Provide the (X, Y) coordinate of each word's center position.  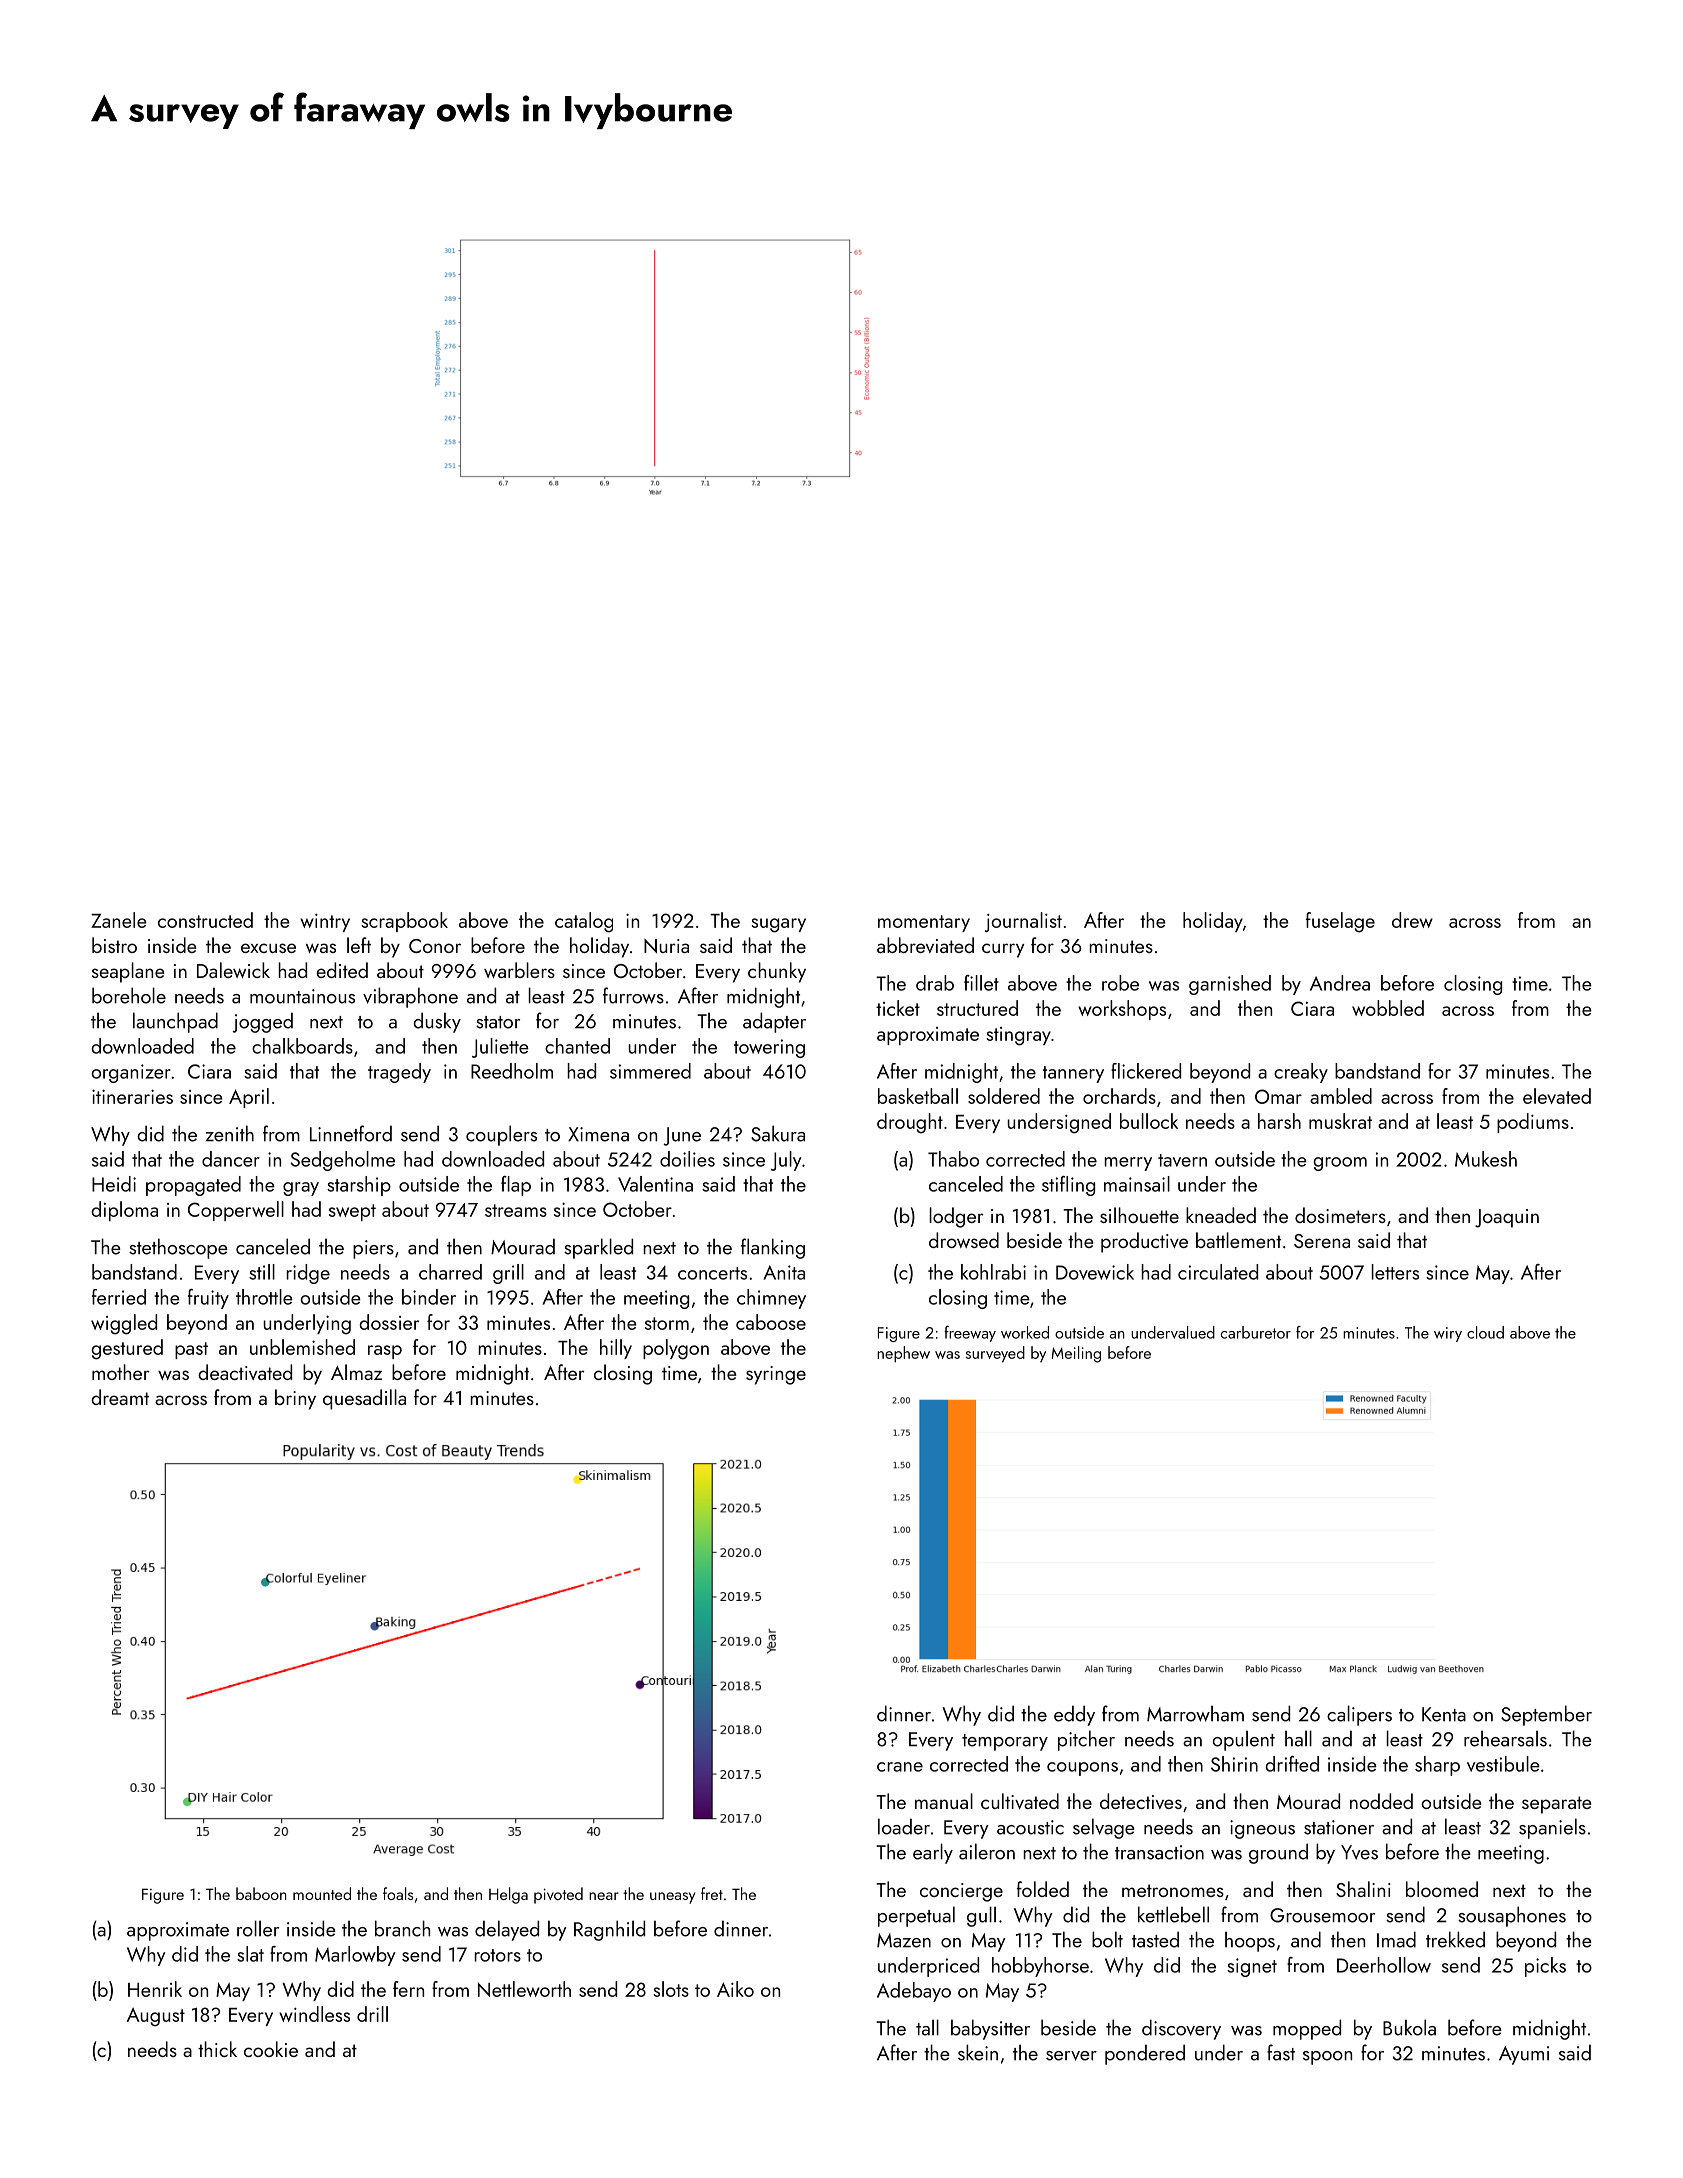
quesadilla (364, 1399)
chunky (777, 972)
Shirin (1234, 1764)
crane (900, 1767)
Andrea (1340, 983)
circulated (1218, 1272)
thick (217, 2049)
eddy (1074, 1715)
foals (398, 1893)
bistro (114, 945)
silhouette (1139, 1215)
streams (516, 1210)
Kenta (1444, 1714)
